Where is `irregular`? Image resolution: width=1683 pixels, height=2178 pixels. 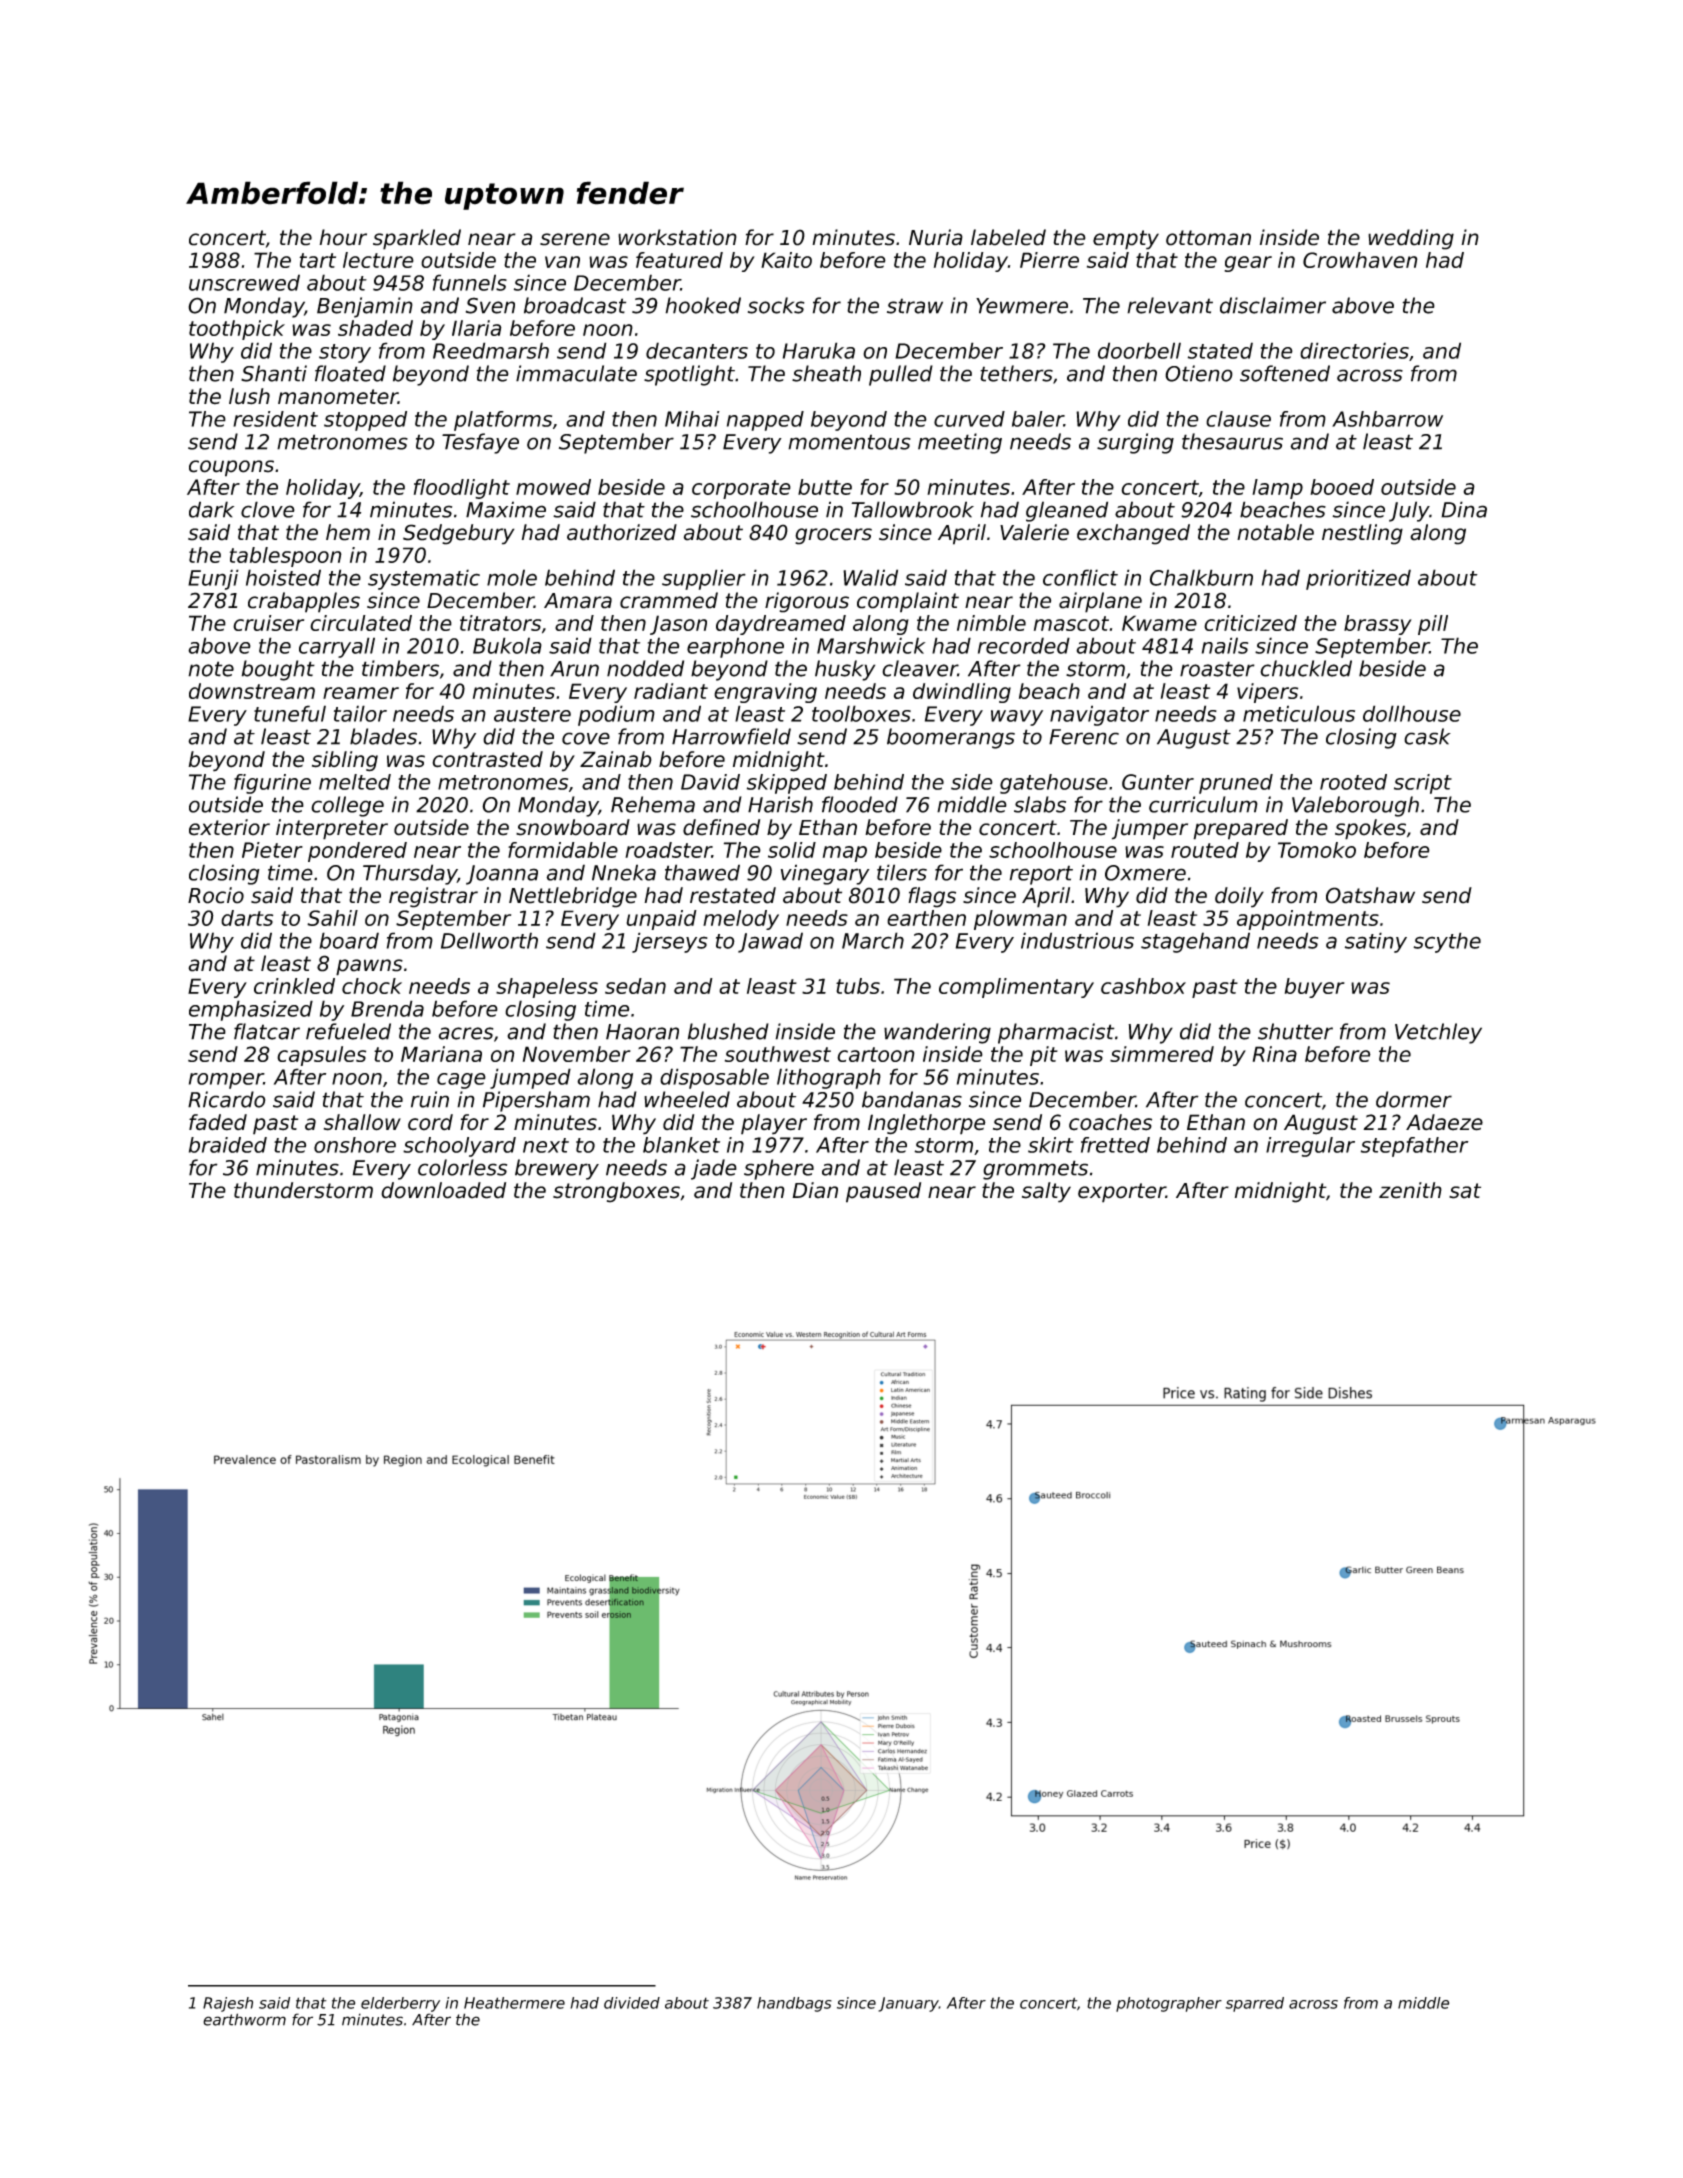 irregular is located at coordinates (1310, 1147).
